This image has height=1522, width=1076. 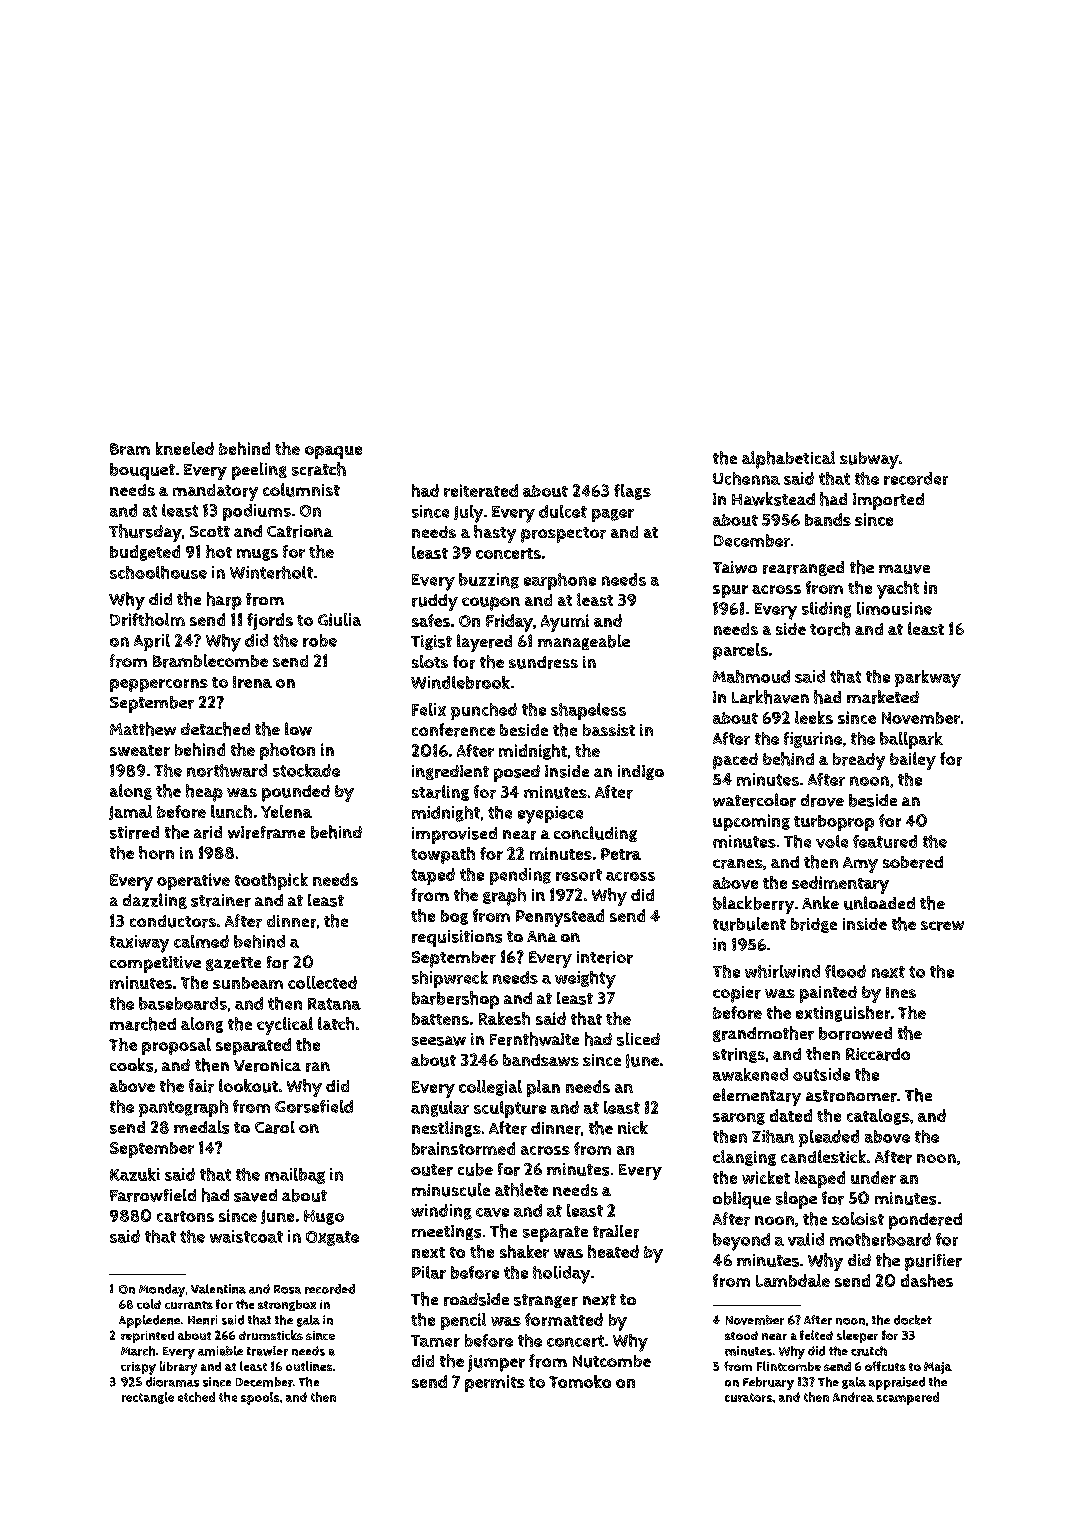 I want to click on sunbeam, so click(x=248, y=983).
